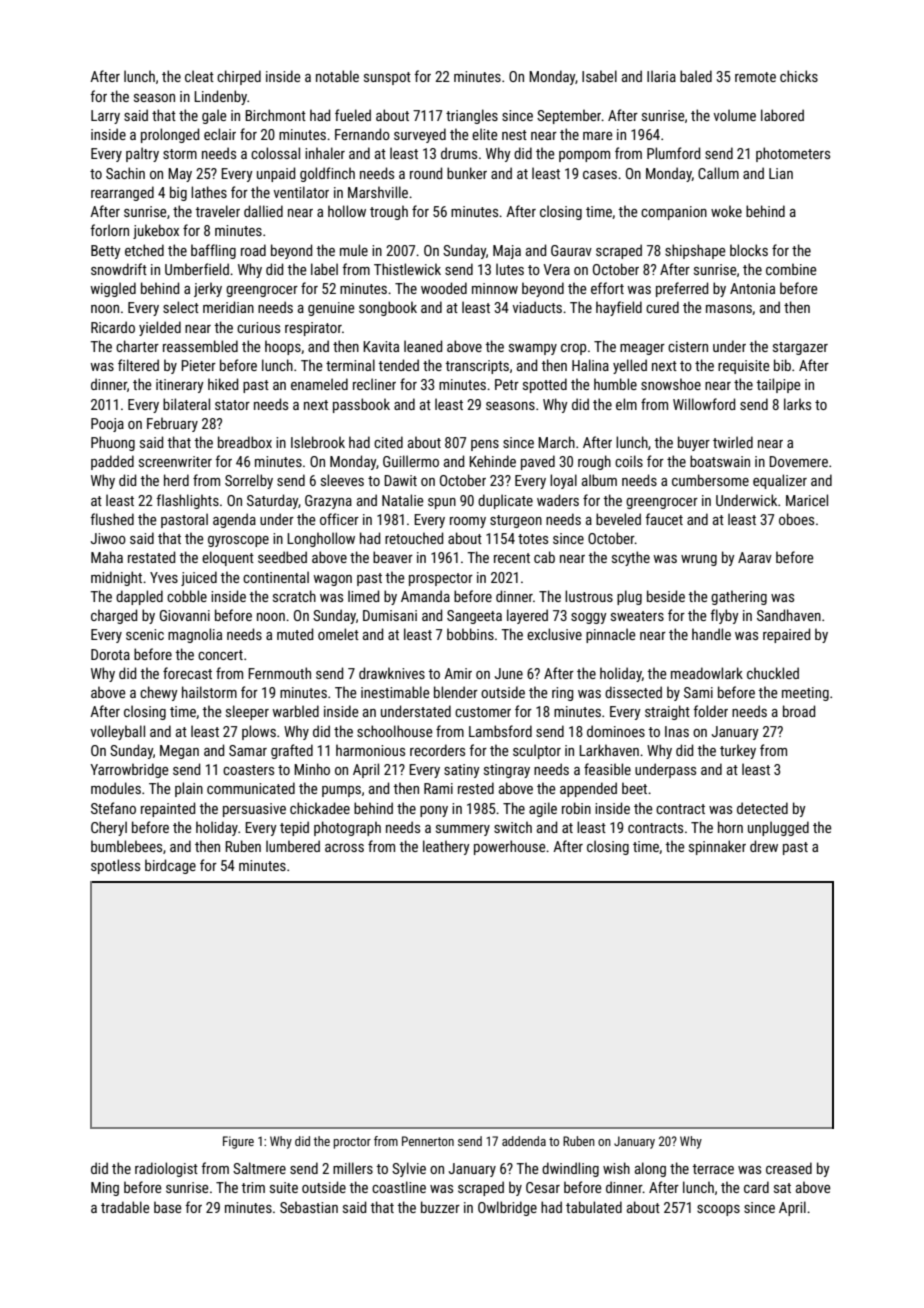  Describe the element at coordinates (594, 1207) in the image. I see `tabulated` at that location.
